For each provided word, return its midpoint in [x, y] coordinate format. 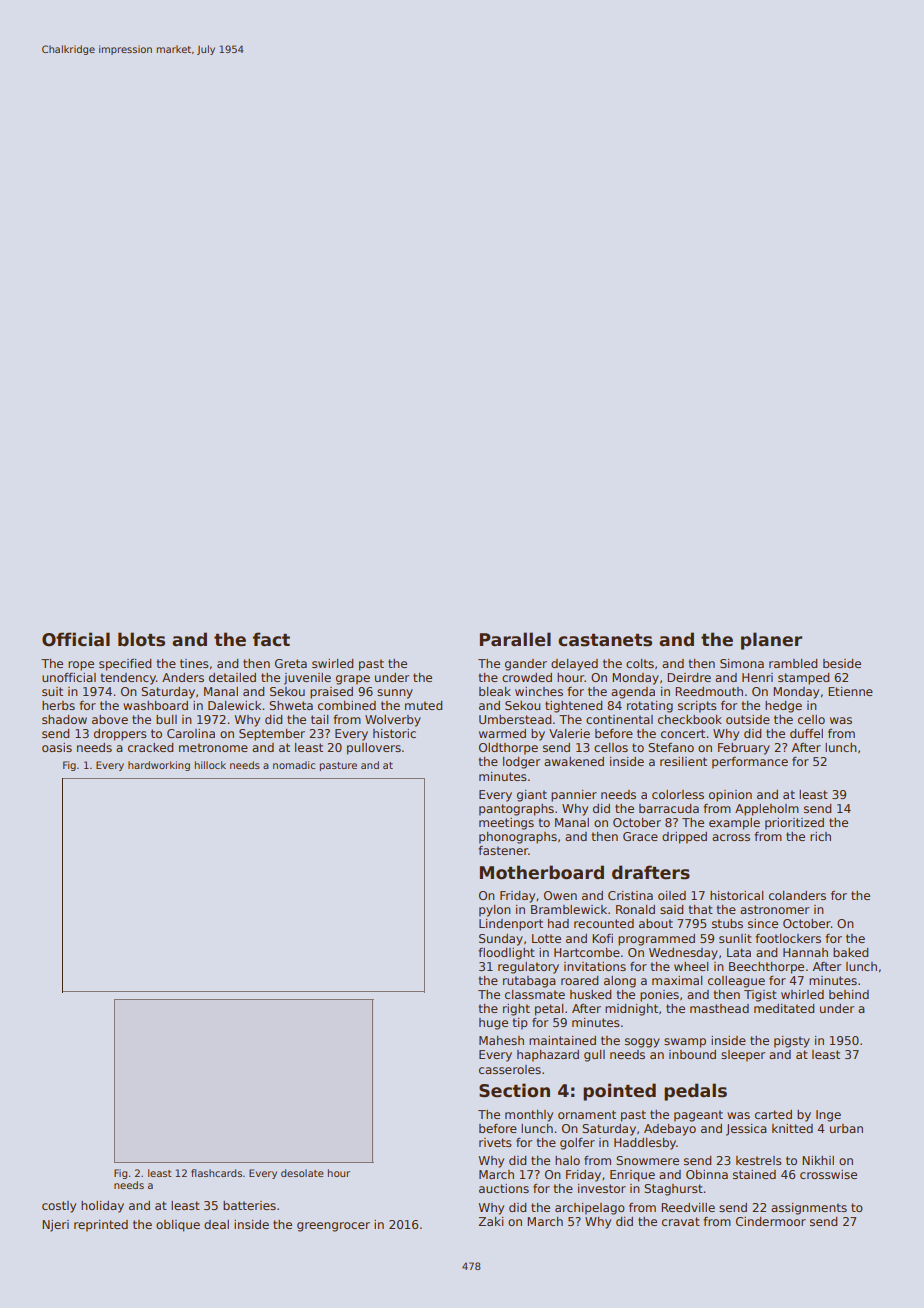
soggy [642, 1043]
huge [493, 1024]
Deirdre [689, 677]
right [516, 1010]
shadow [64, 719]
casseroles [510, 1069]
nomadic [294, 765]
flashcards [216, 1173]
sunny [395, 694]
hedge [783, 707]
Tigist [760, 996]
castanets [605, 640]
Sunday [501, 940]
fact [271, 639]
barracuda [669, 808]
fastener [503, 850]
